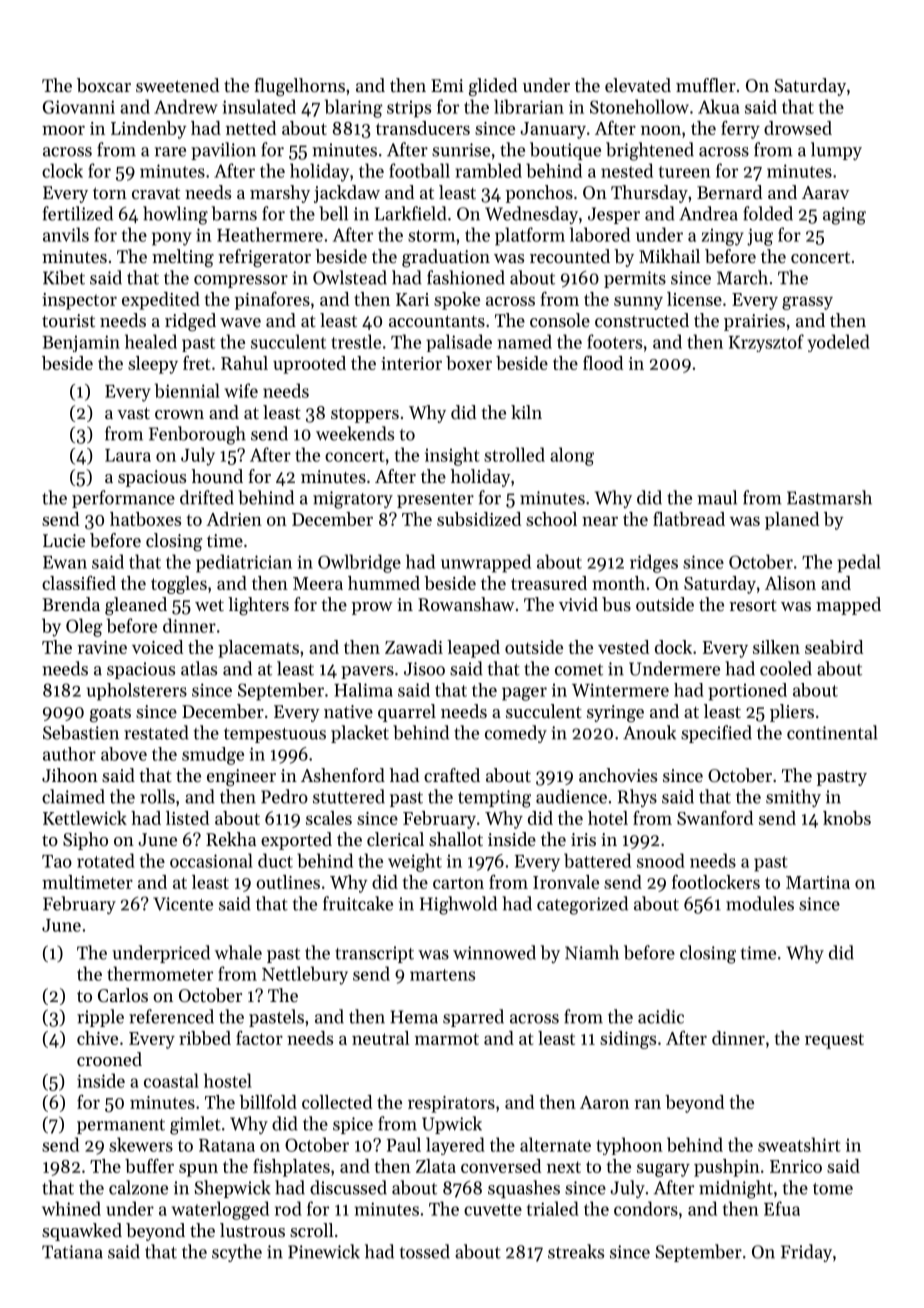  Describe the element at coordinates (451, 1104) in the document. I see `respirators` at that location.
